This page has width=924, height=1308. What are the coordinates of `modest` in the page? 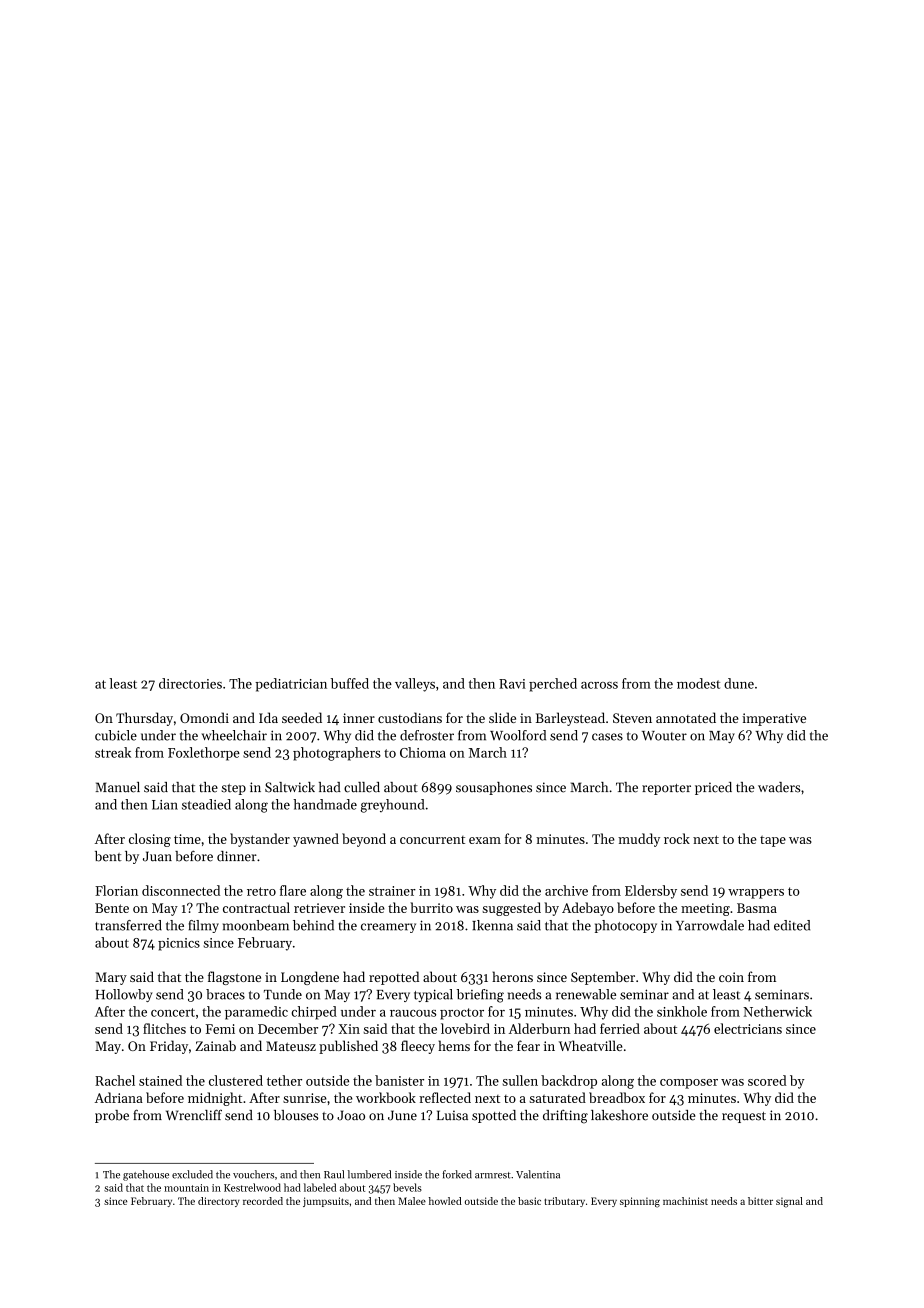 It's located at (698, 683).
